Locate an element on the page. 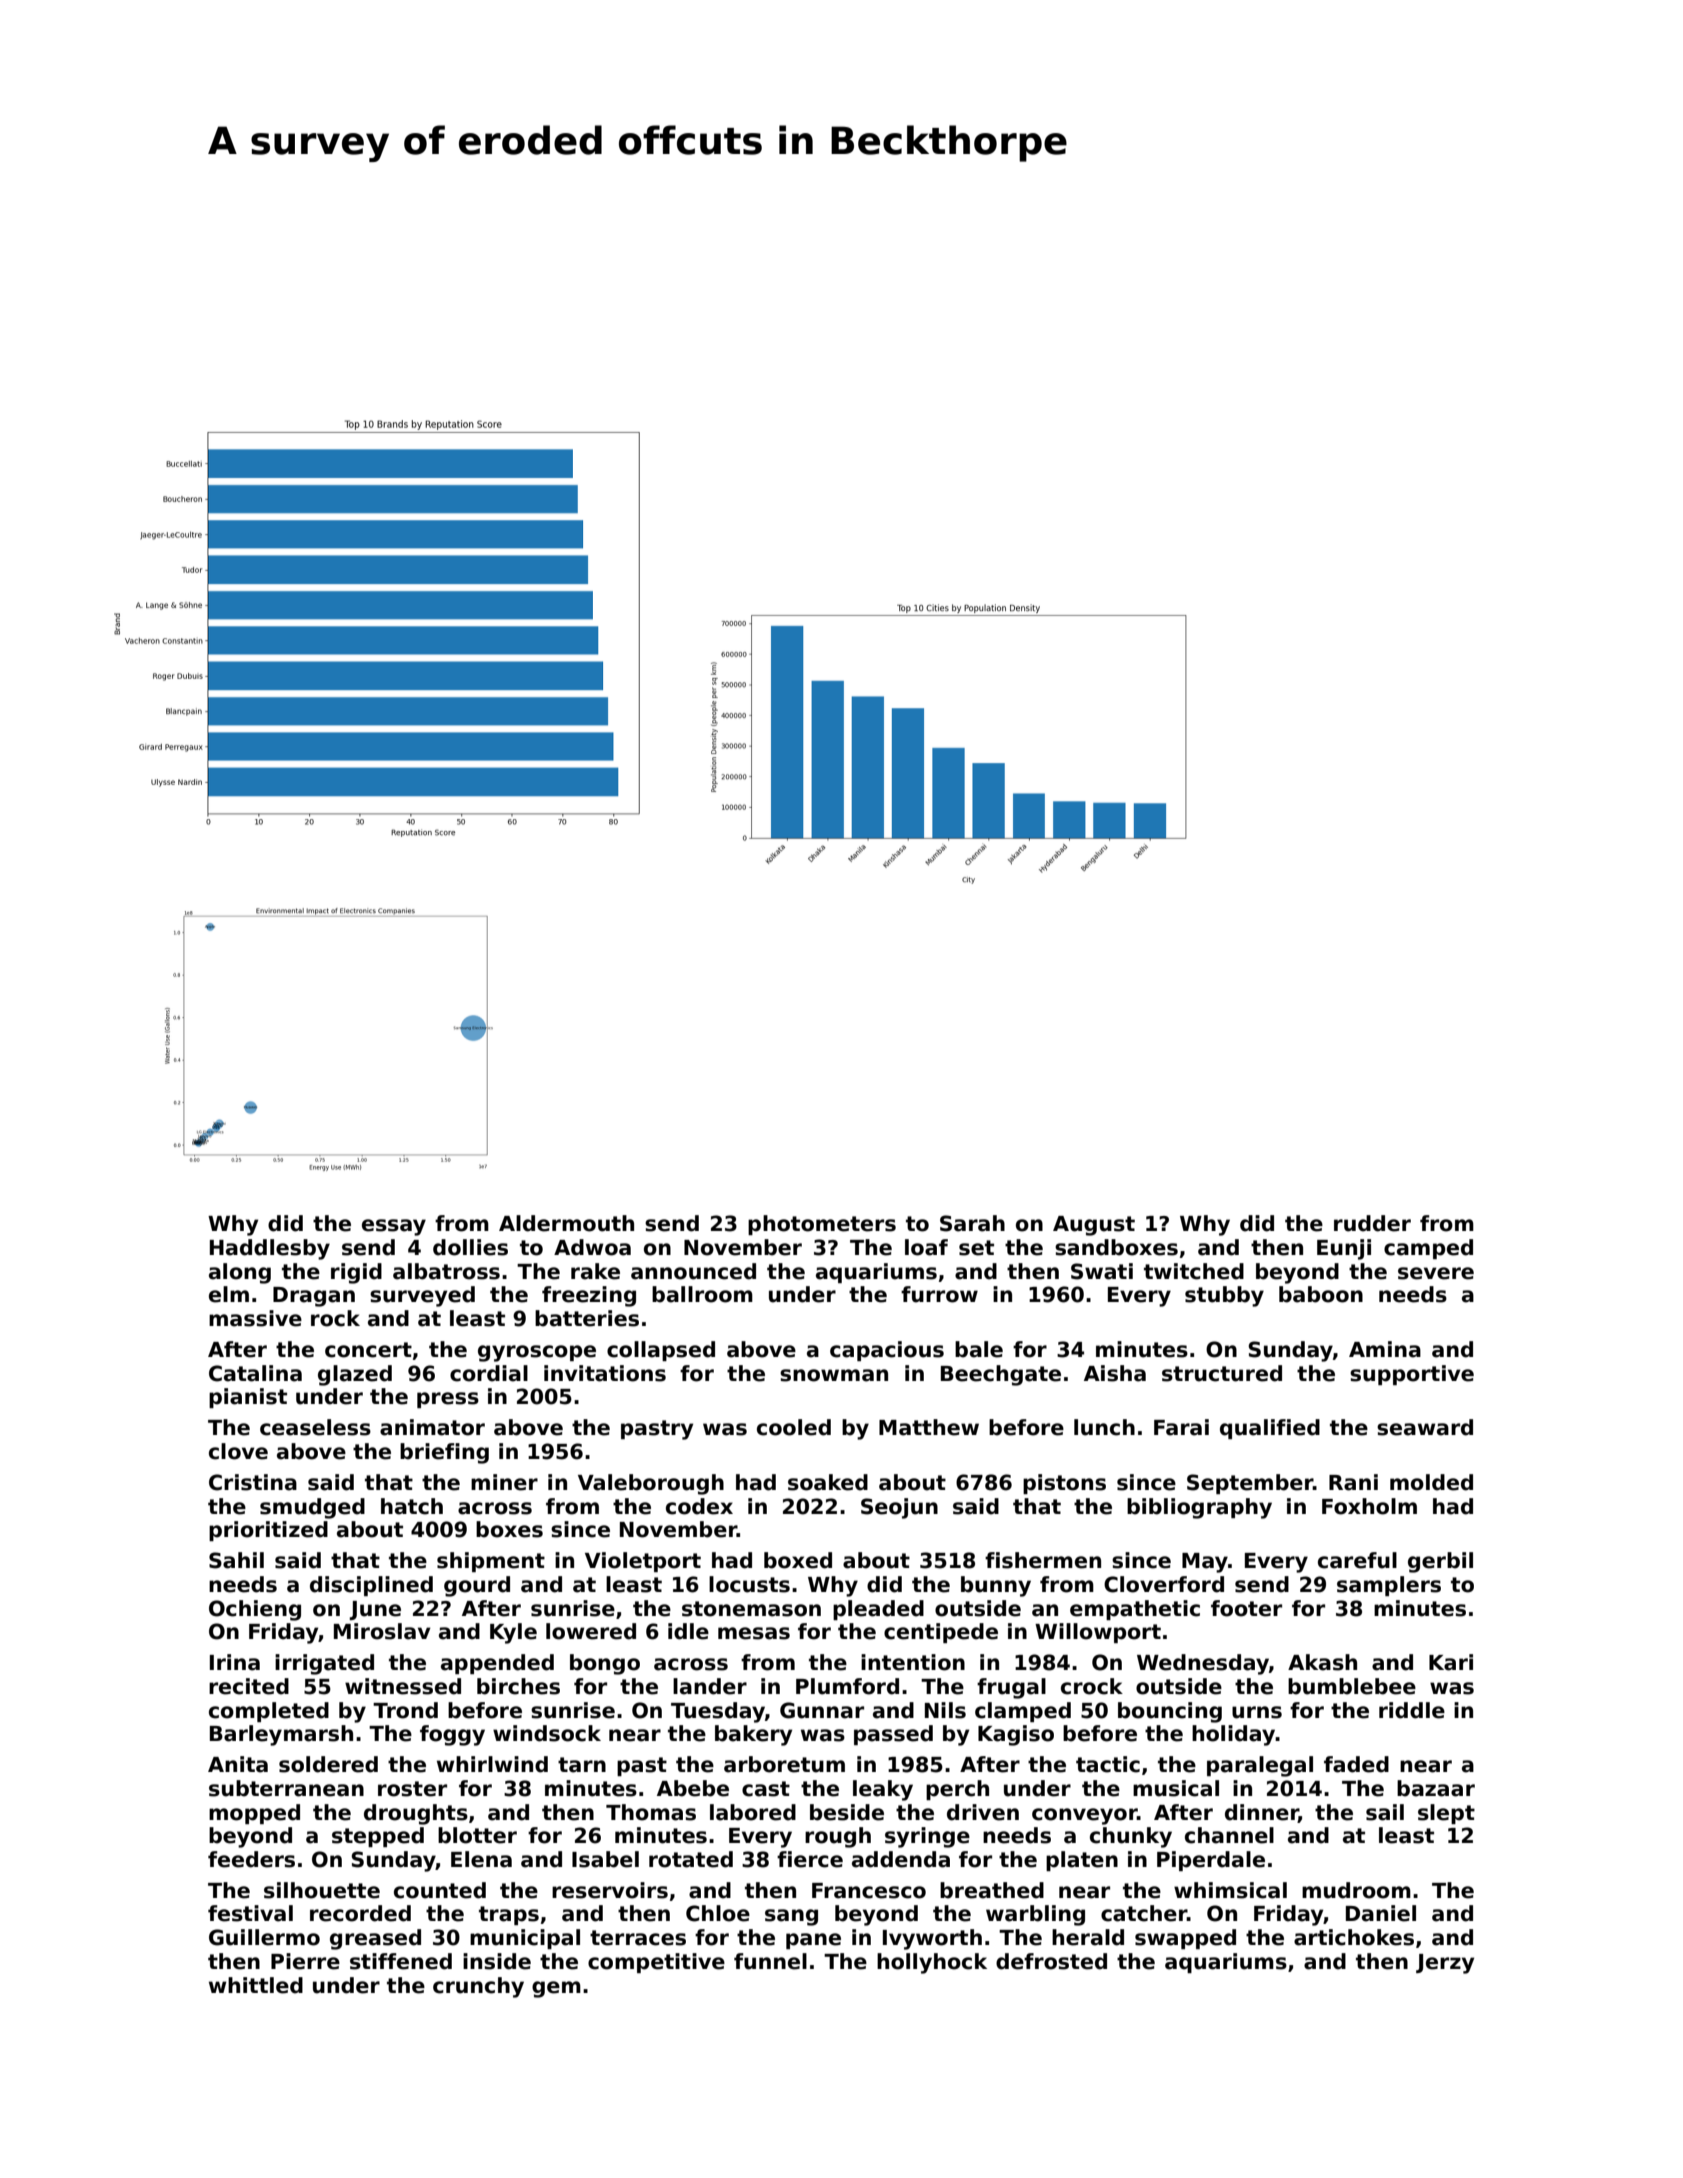 The image size is (1683, 2178). shipment is located at coordinates (491, 1562).
